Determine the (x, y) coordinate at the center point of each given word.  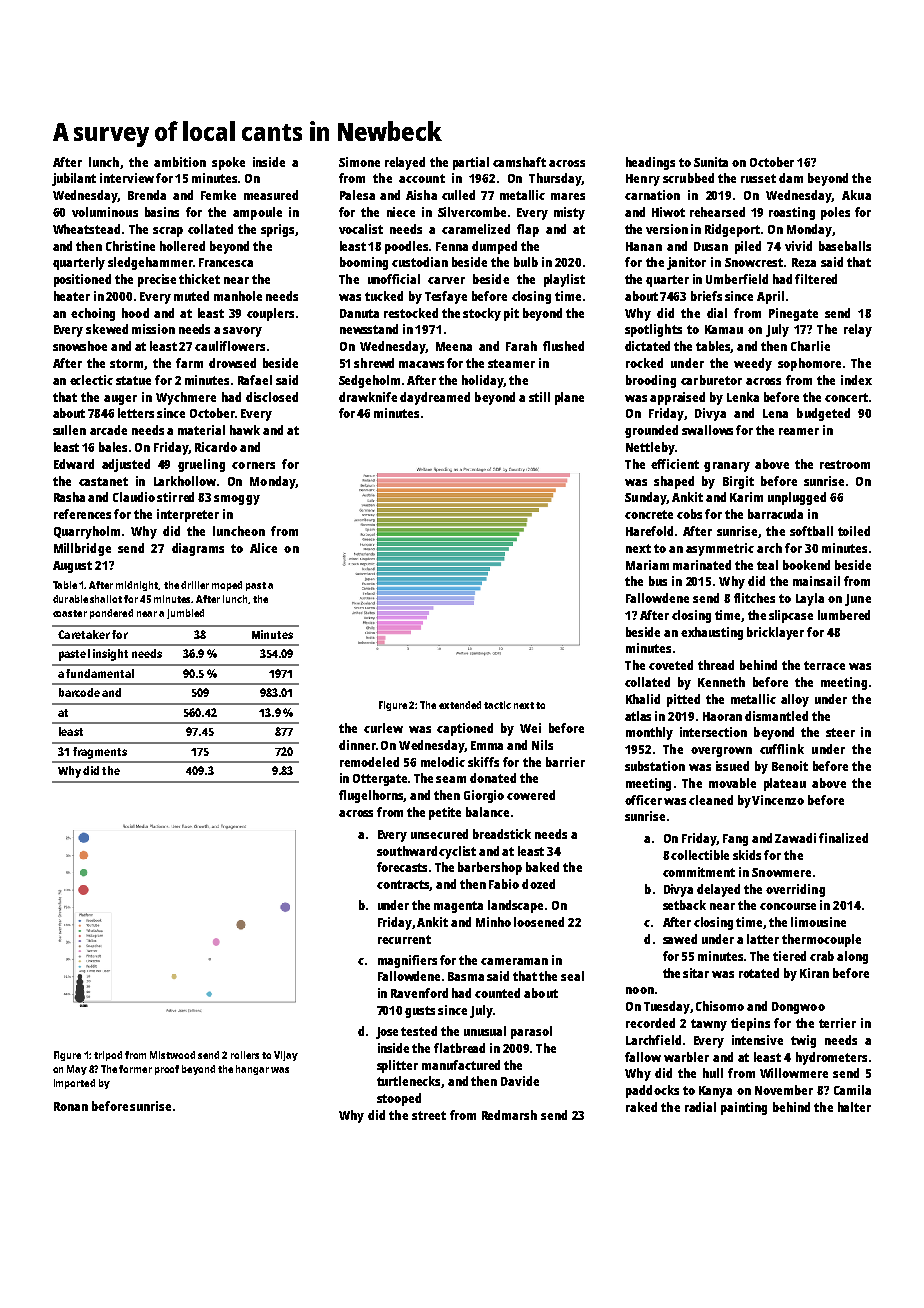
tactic (497, 705)
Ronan (71, 1106)
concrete (649, 514)
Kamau (724, 329)
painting (744, 1108)
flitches (754, 598)
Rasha (69, 497)
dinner (357, 745)
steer (840, 732)
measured (271, 195)
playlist (564, 280)
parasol (531, 1032)
